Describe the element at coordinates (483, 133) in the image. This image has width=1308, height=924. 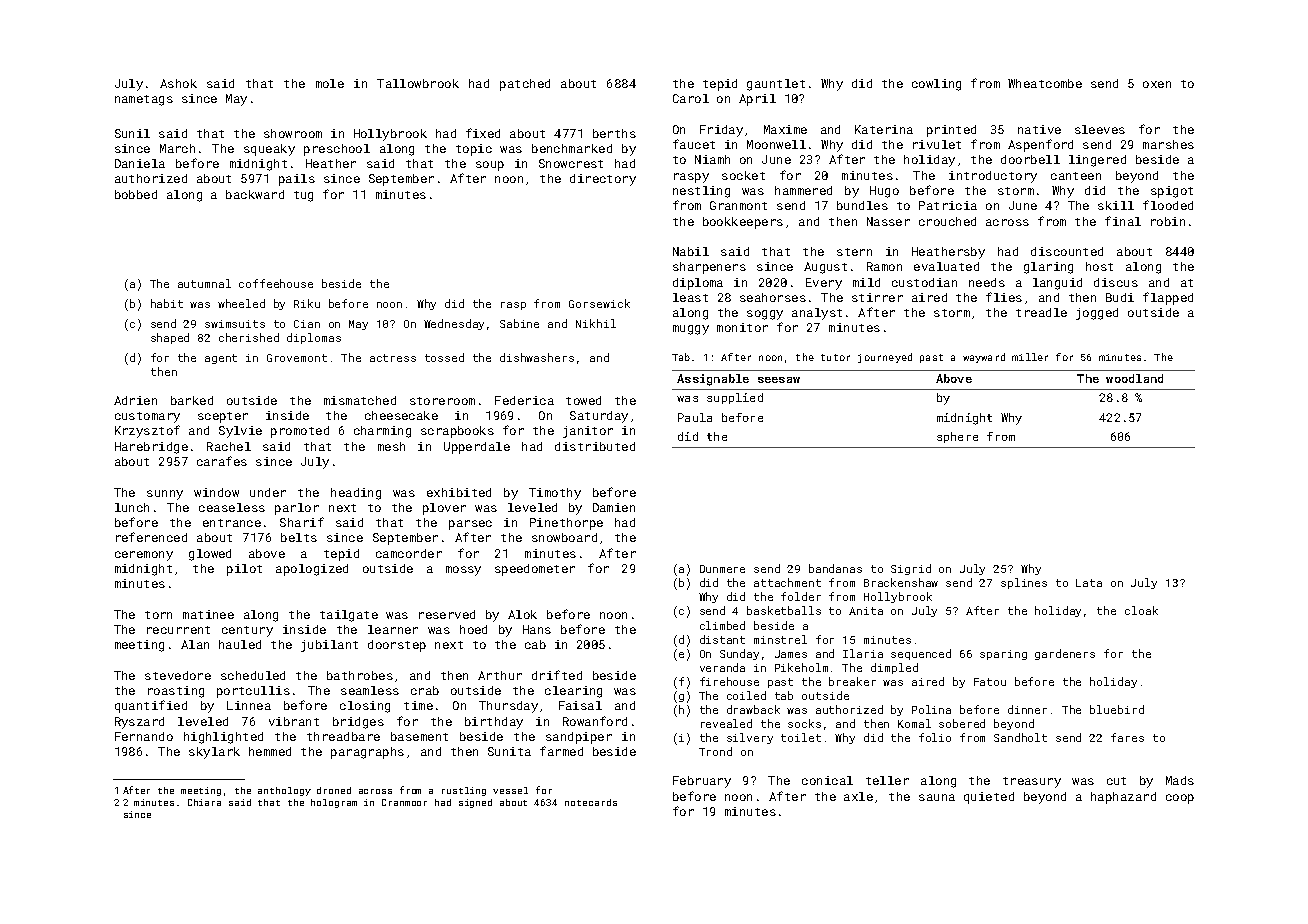
I see `fixed` at that location.
